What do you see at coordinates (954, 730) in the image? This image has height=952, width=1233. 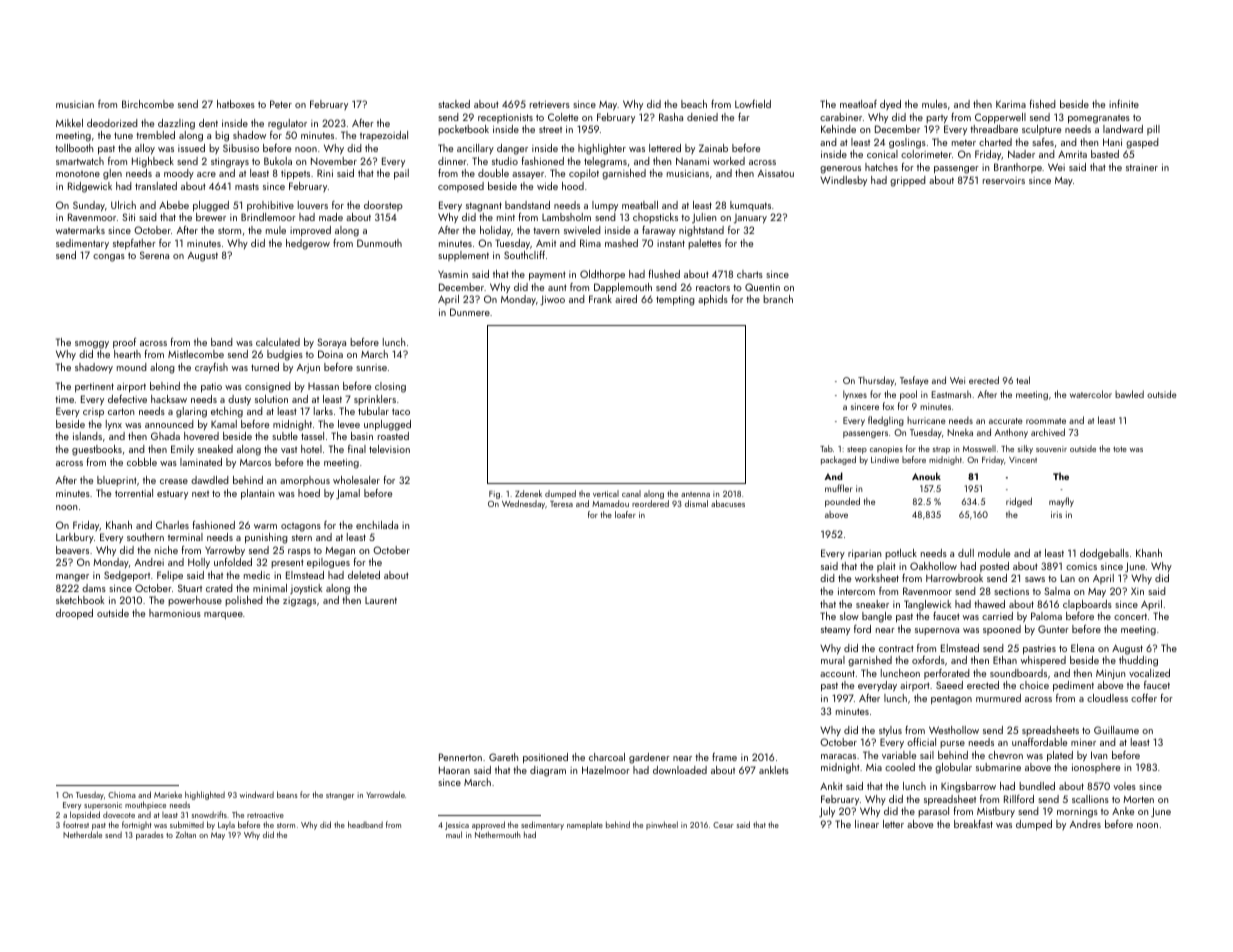 I see `Westhollow` at bounding box center [954, 730].
